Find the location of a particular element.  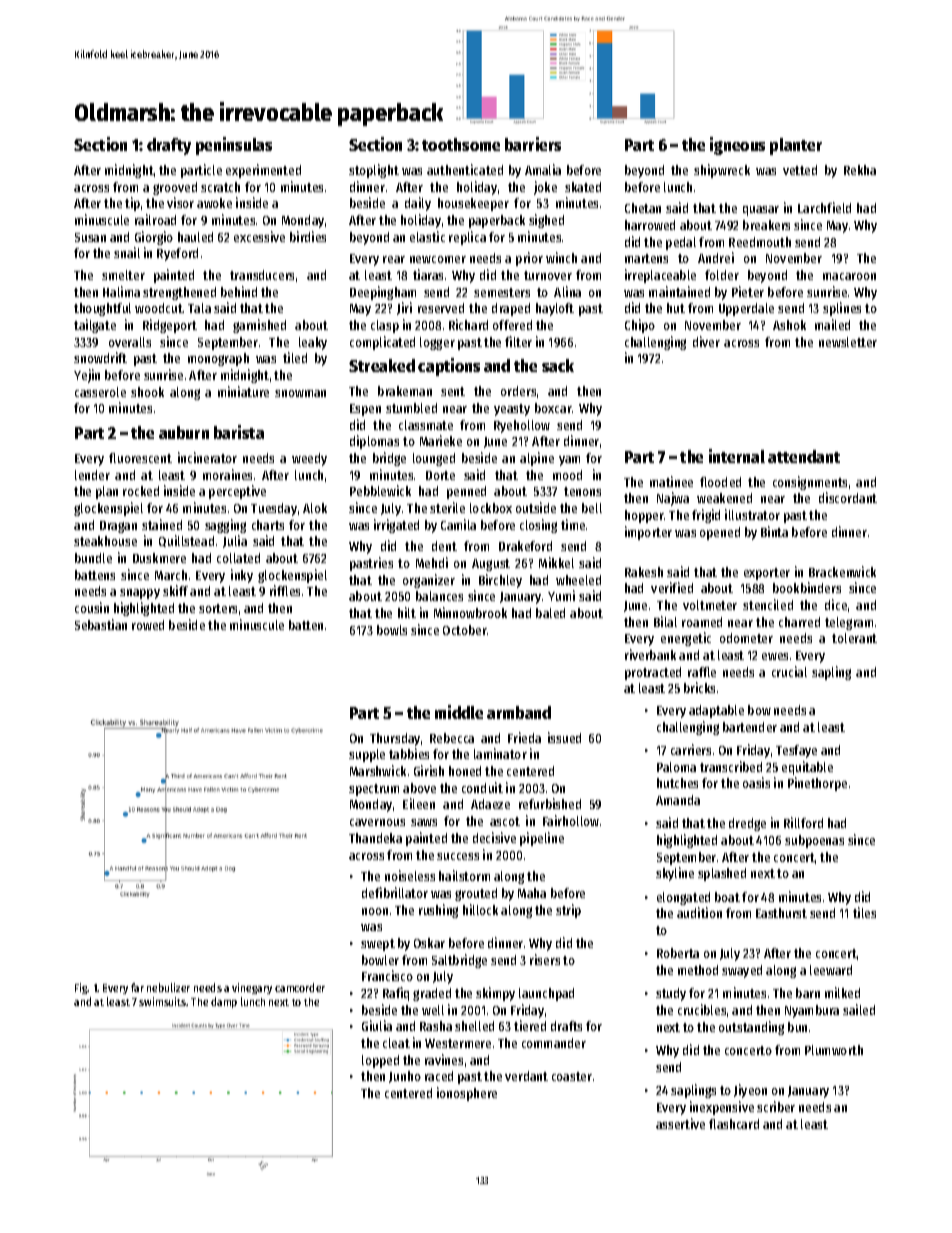

camcorder is located at coordinates (300, 987).
